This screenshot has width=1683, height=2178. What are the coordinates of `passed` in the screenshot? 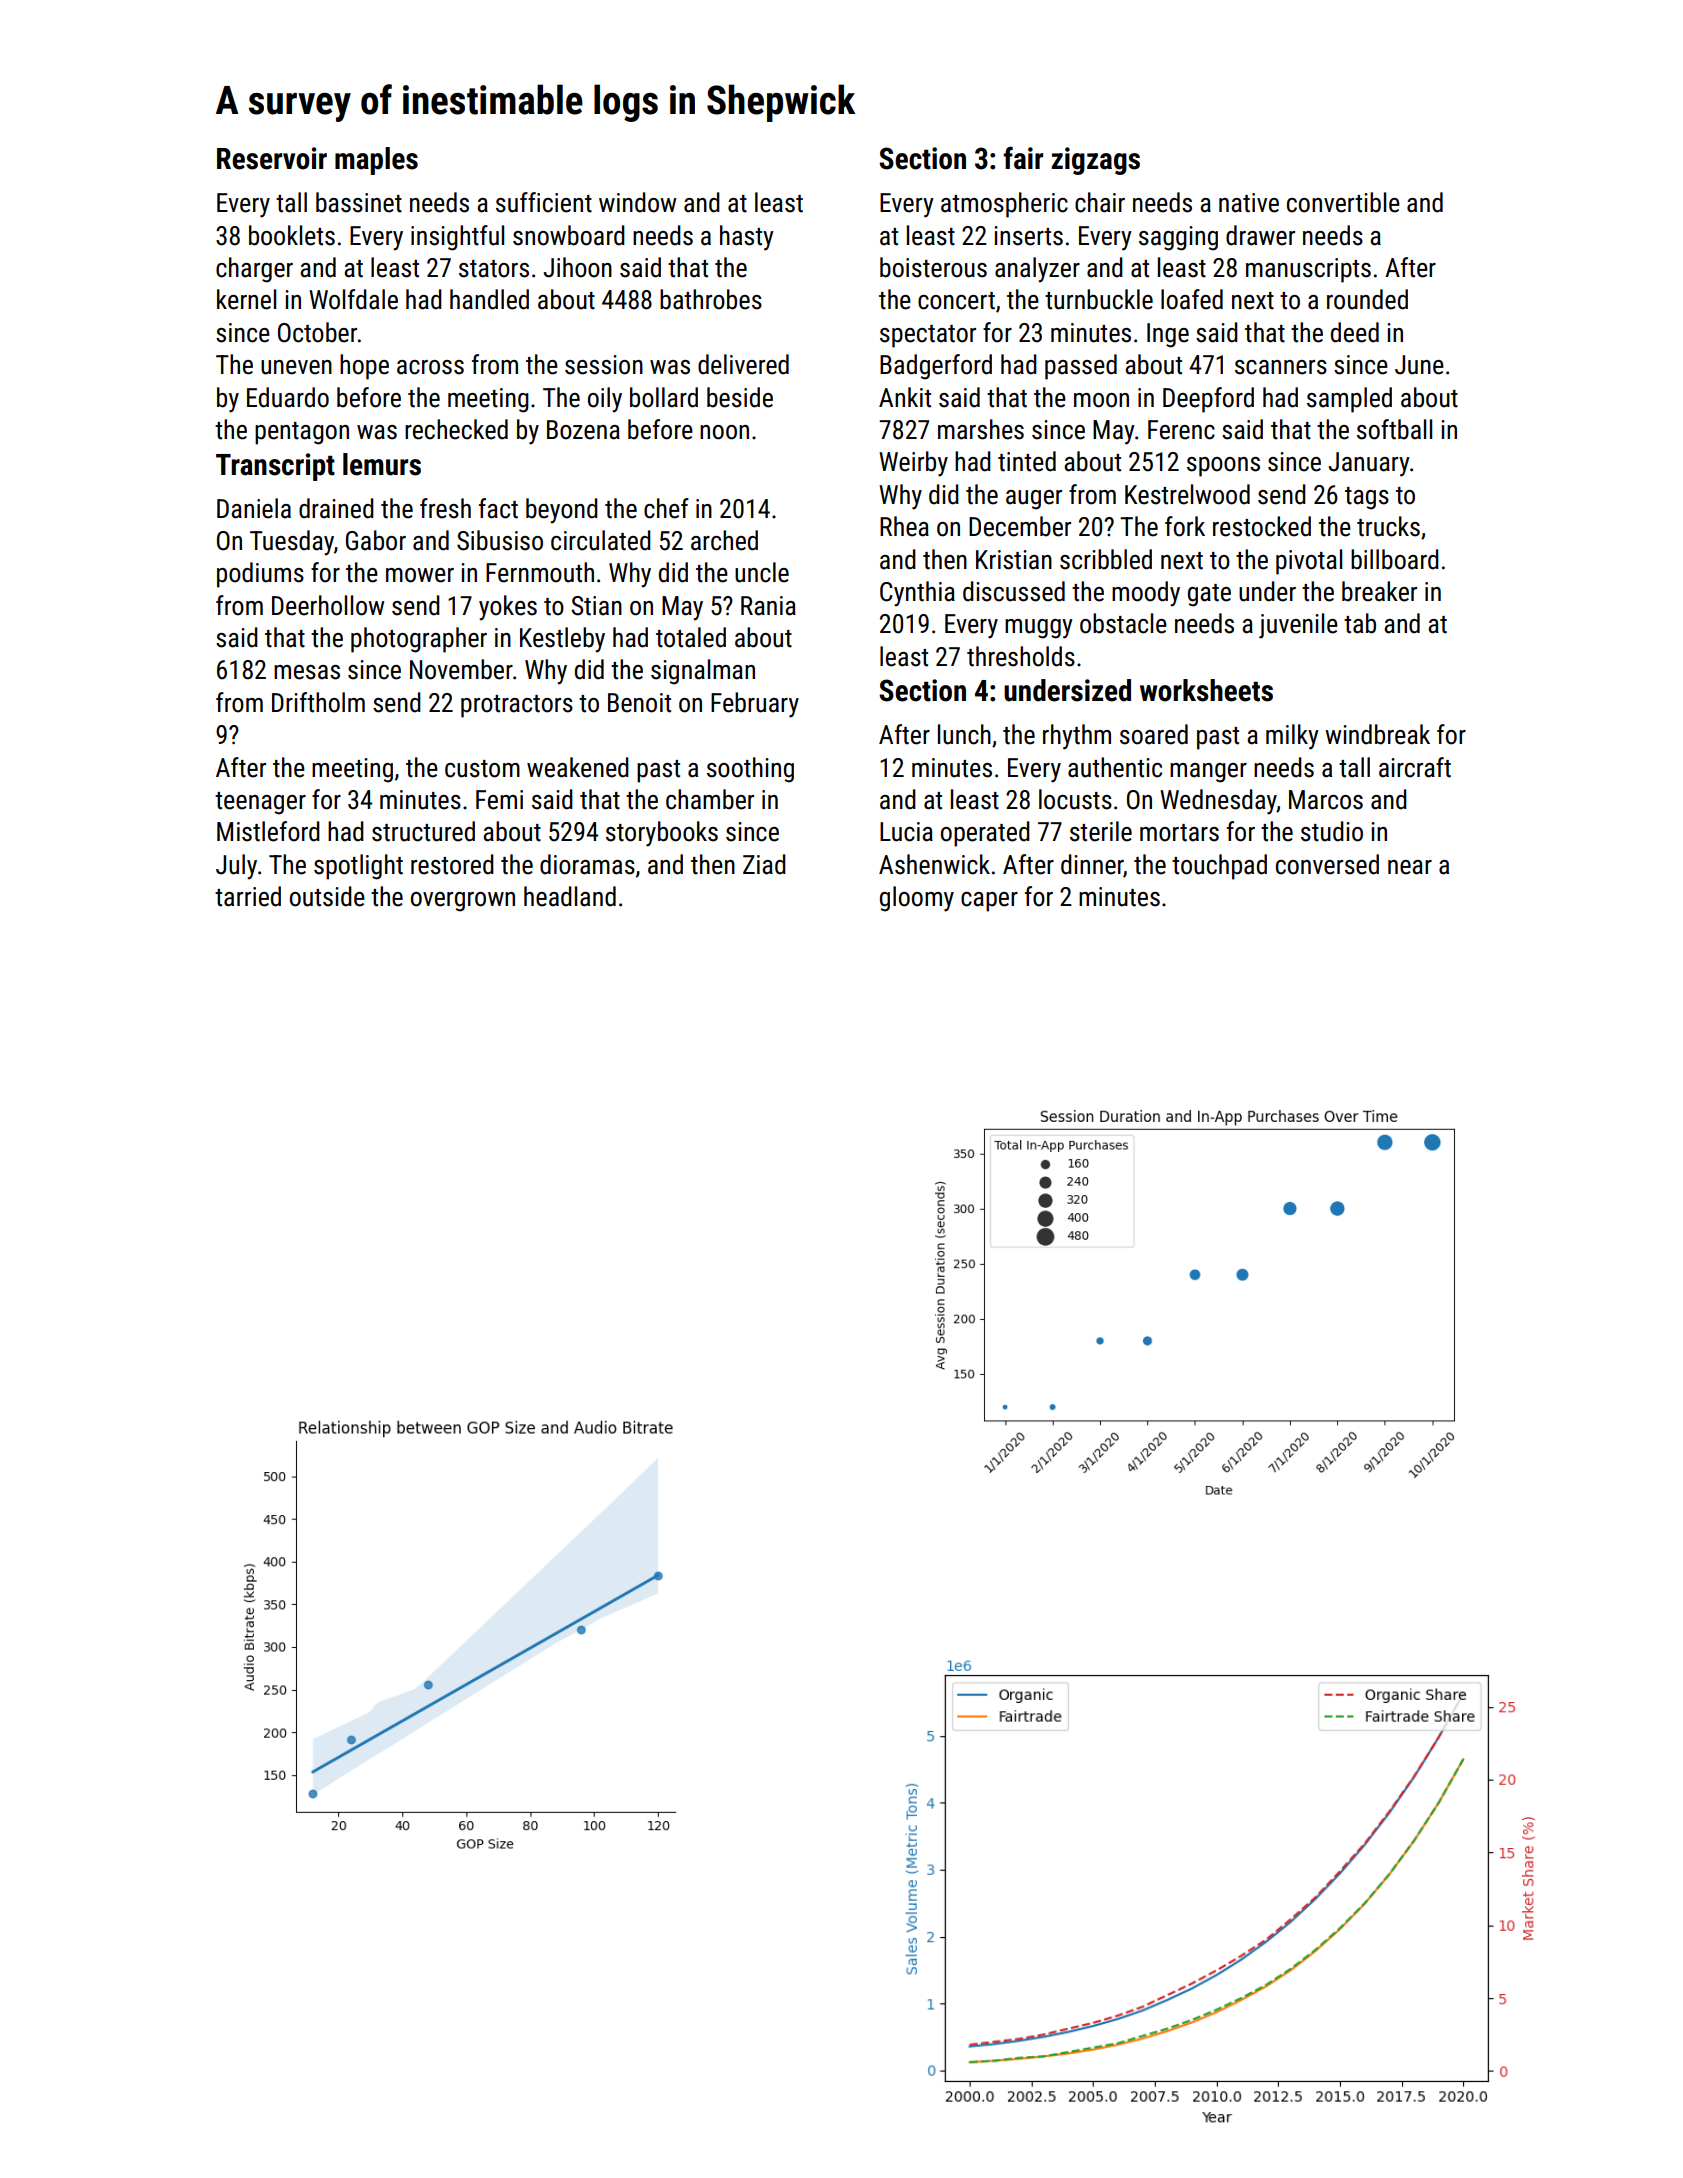 It's located at (1081, 367).
